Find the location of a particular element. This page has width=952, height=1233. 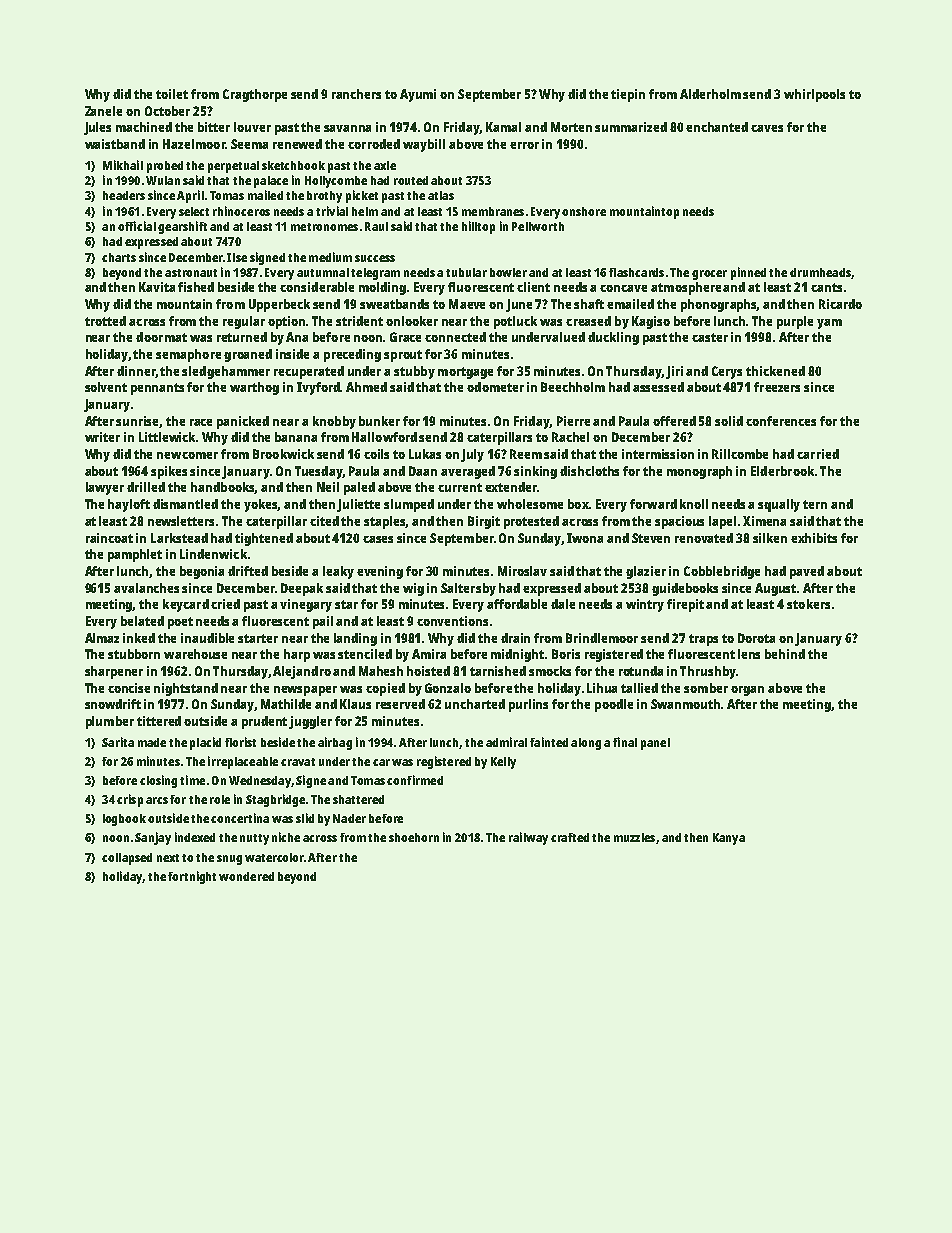

Elderbrook is located at coordinates (782, 471).
